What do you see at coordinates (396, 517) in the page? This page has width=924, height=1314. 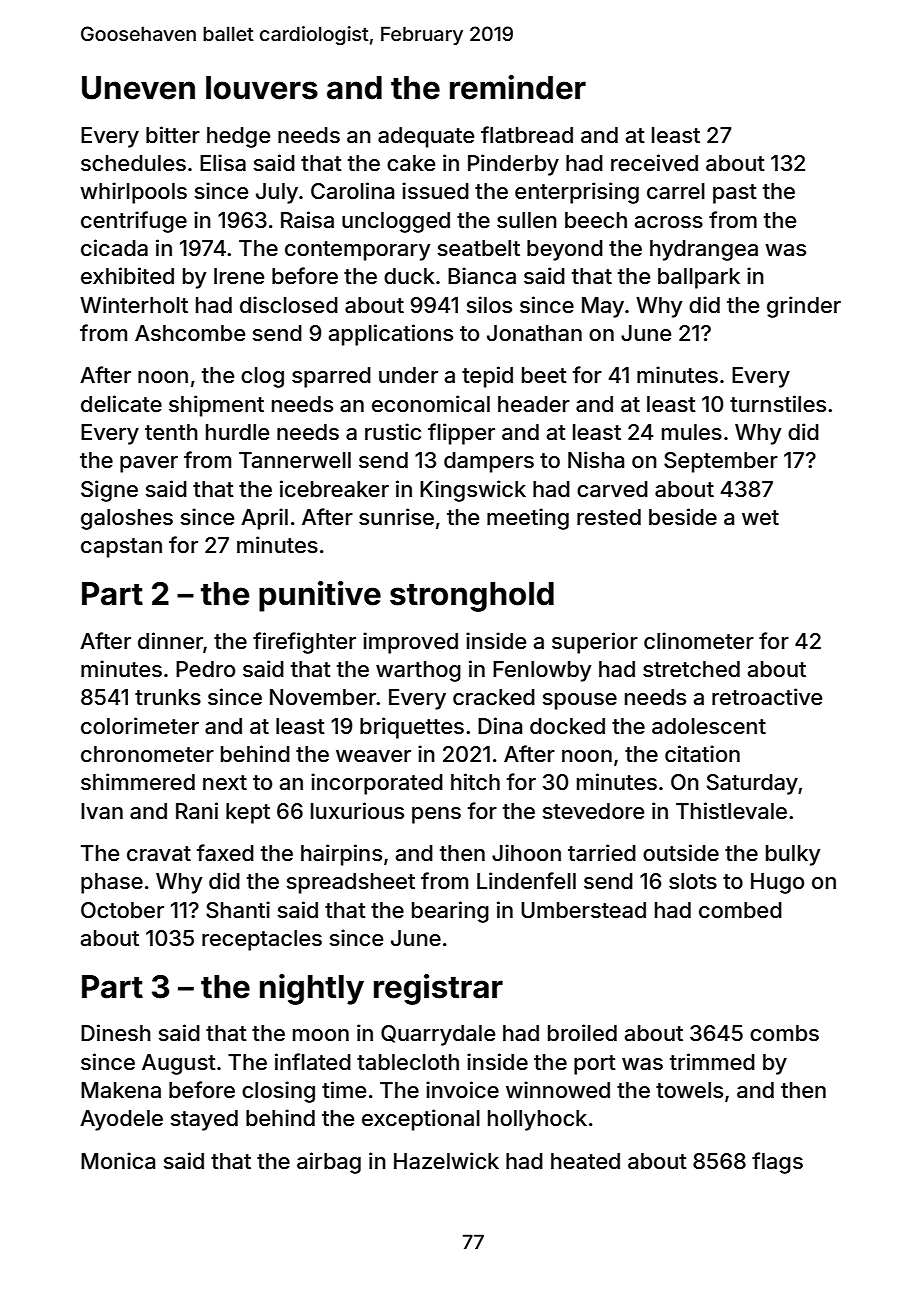 I see `sunrise` at bounding box center [396, 517].
